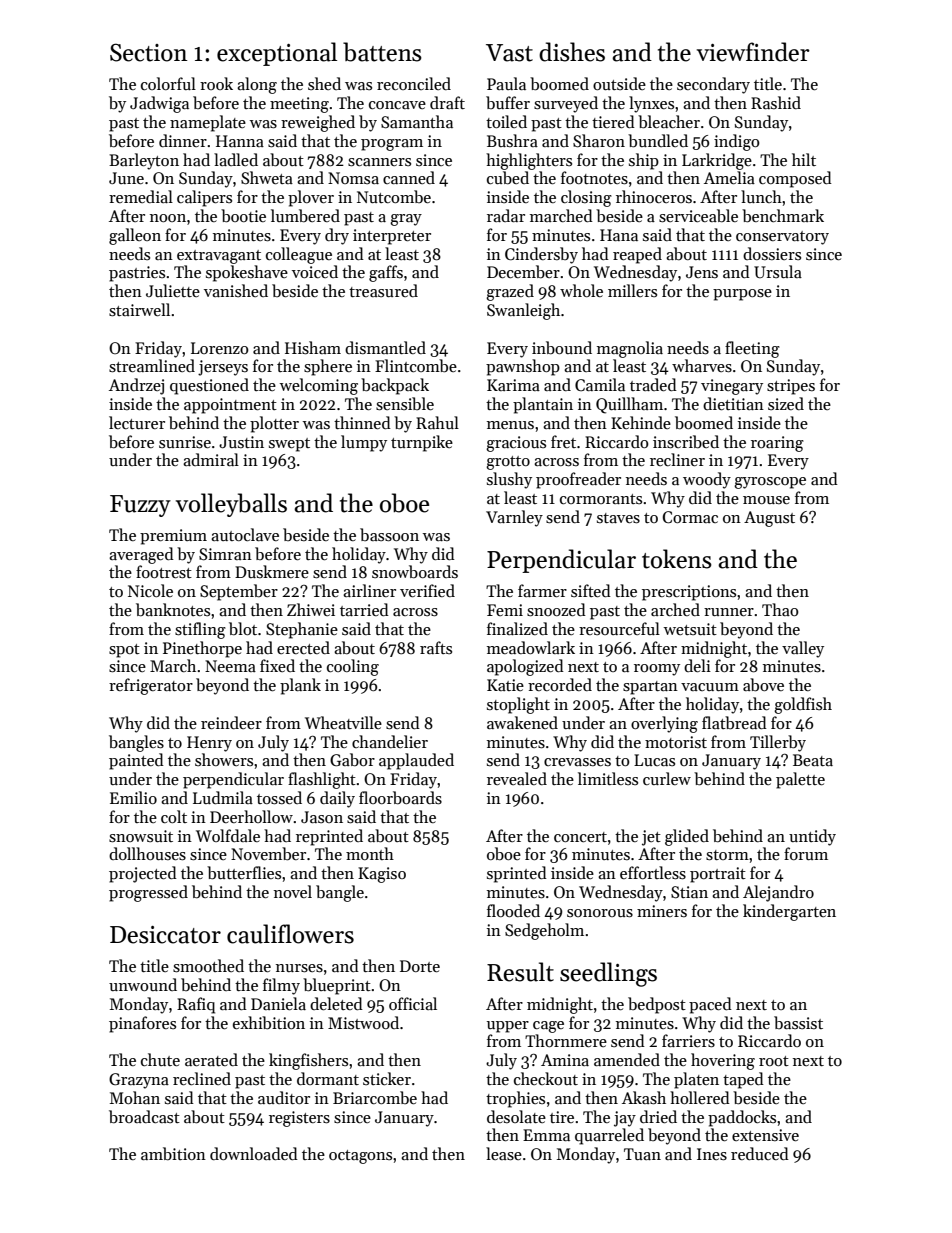 This screenshot has width=952, height=1233. What do you see at coordinates (254, 1153) in the screenshot?
I see `downloaded` at bounding box center [254, 1153].
